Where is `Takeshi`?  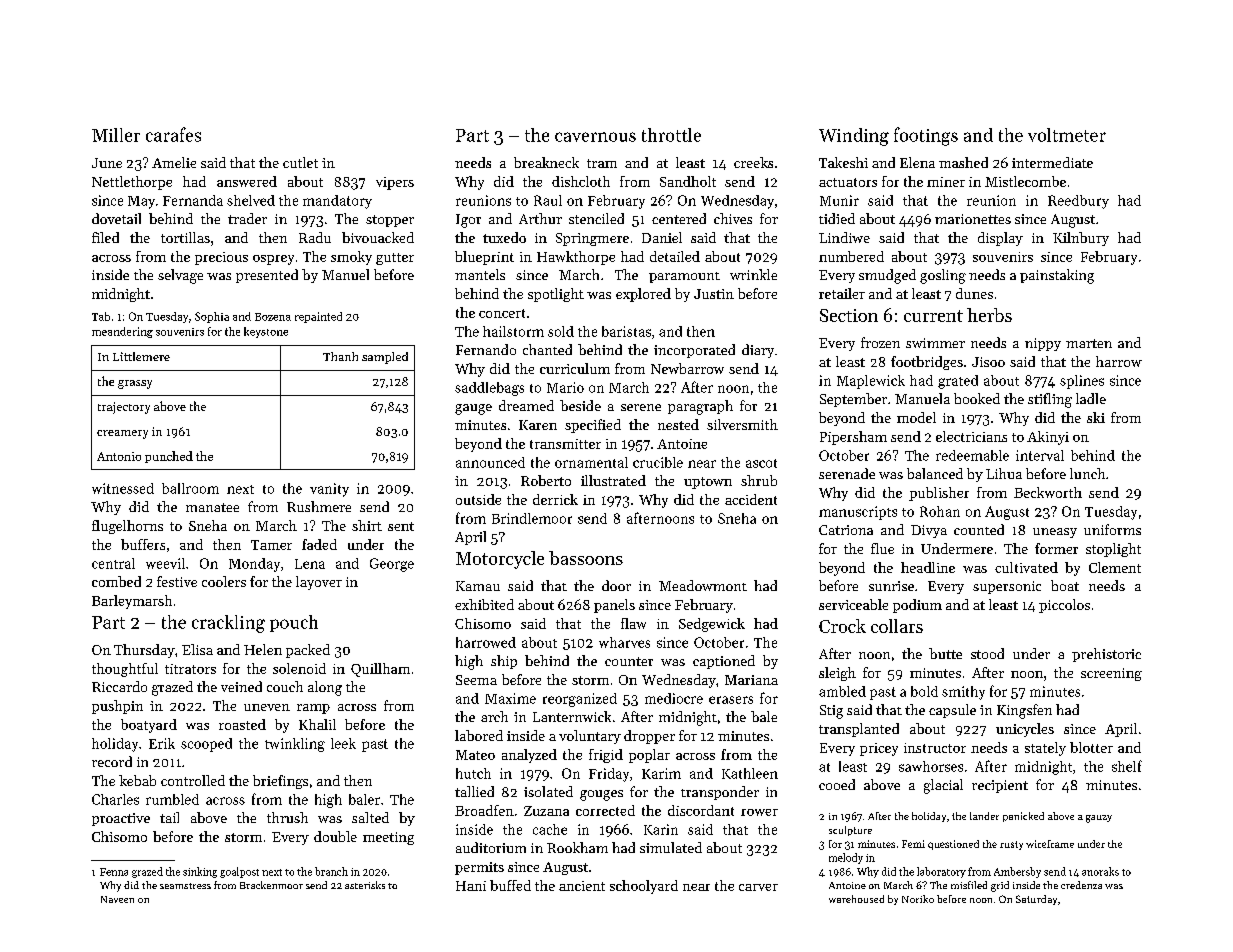 Takeshi is located at coordinates (843, 162).
